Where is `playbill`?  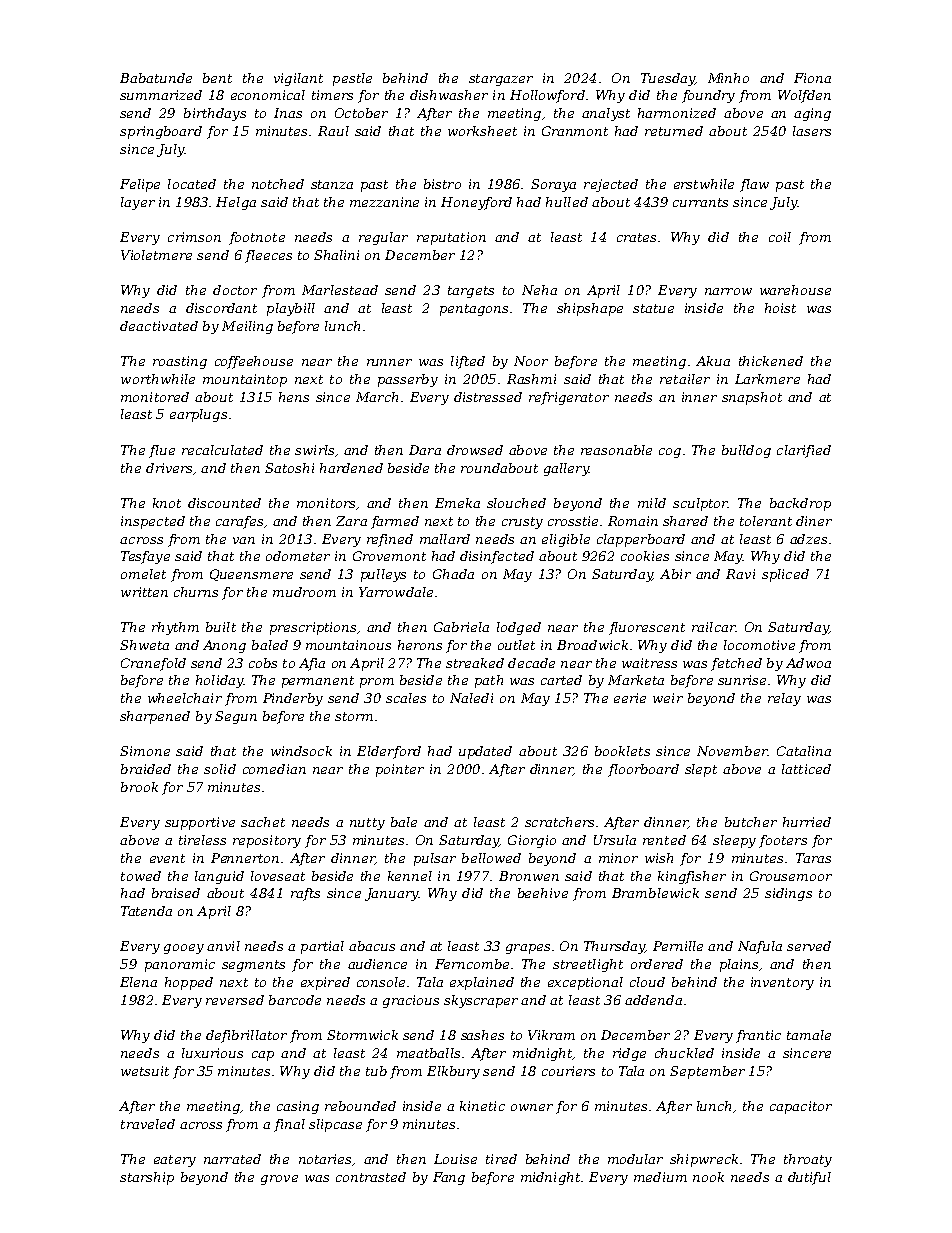
playbill is located at coordinates (291, 309).
